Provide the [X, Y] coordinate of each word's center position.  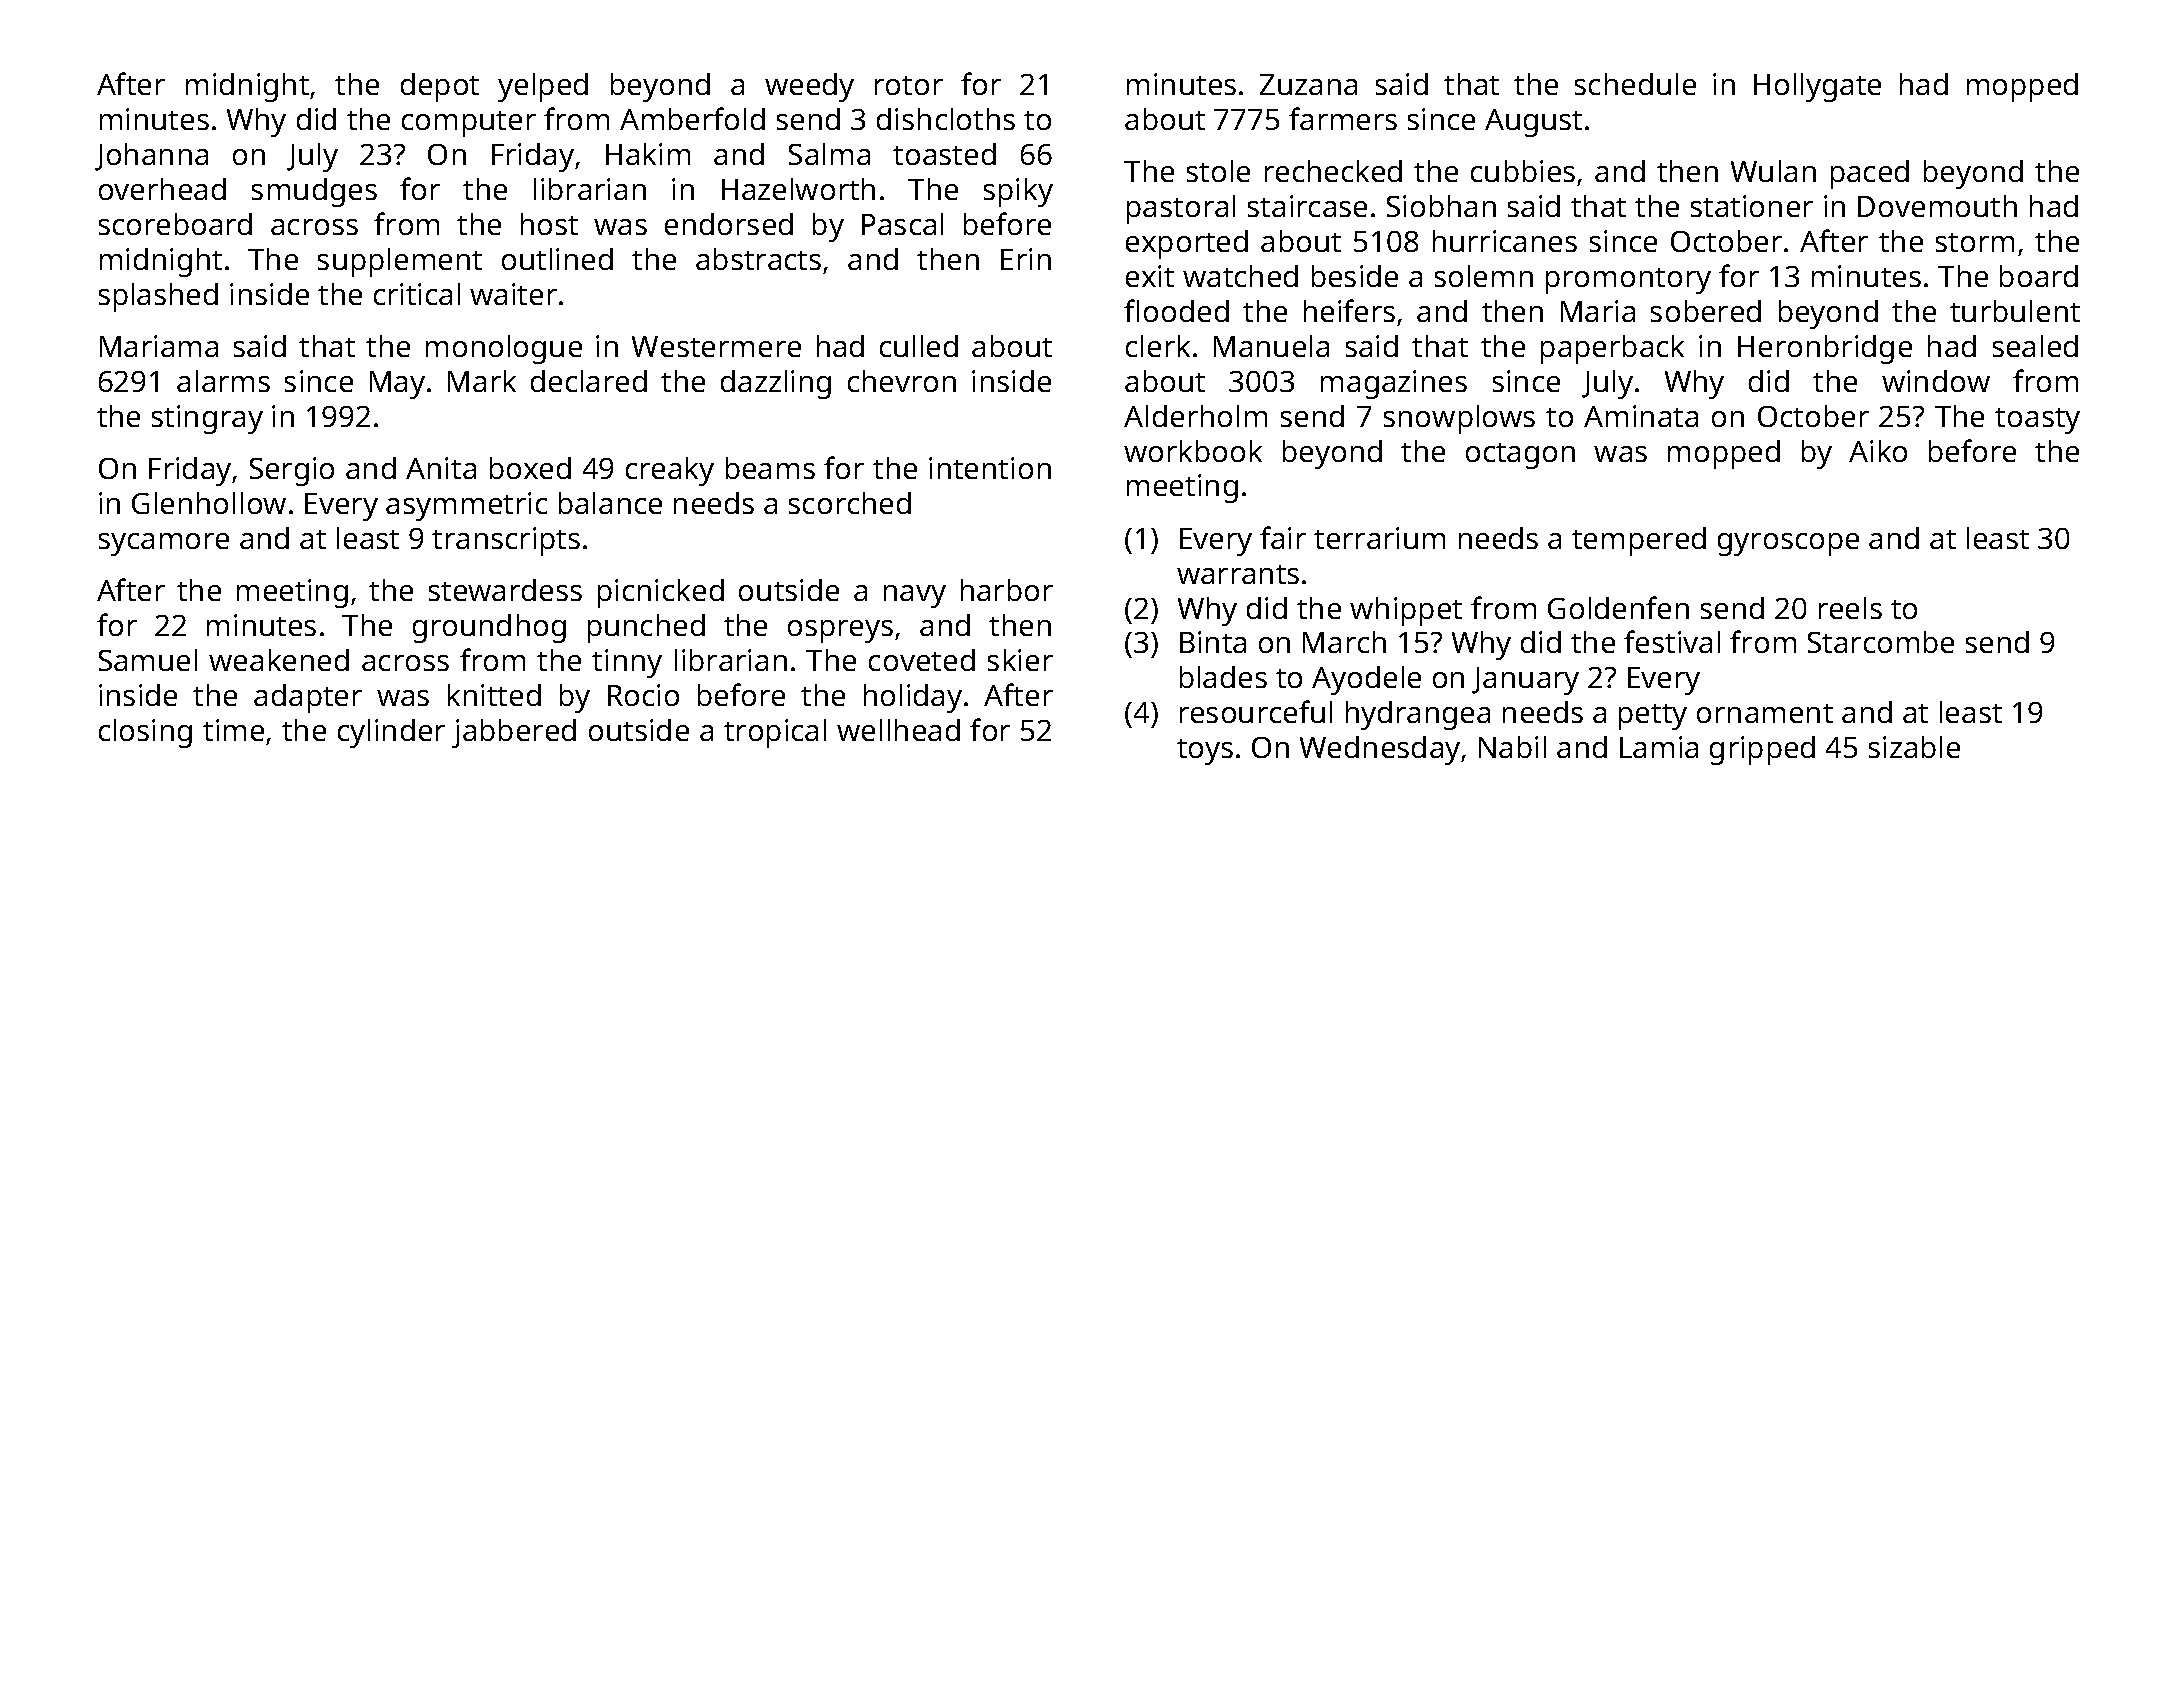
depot [440, 87]
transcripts [506, 541]
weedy [809, 87]
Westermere [716, 346]
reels [1850, 608]
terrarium [1379, 538]
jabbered [514, 733]
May [397, 385]
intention [990, 468]
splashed [158, 297]
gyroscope [1788, 544]
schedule [1635, 84]
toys [1205, 752]
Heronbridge [1825, 349]
